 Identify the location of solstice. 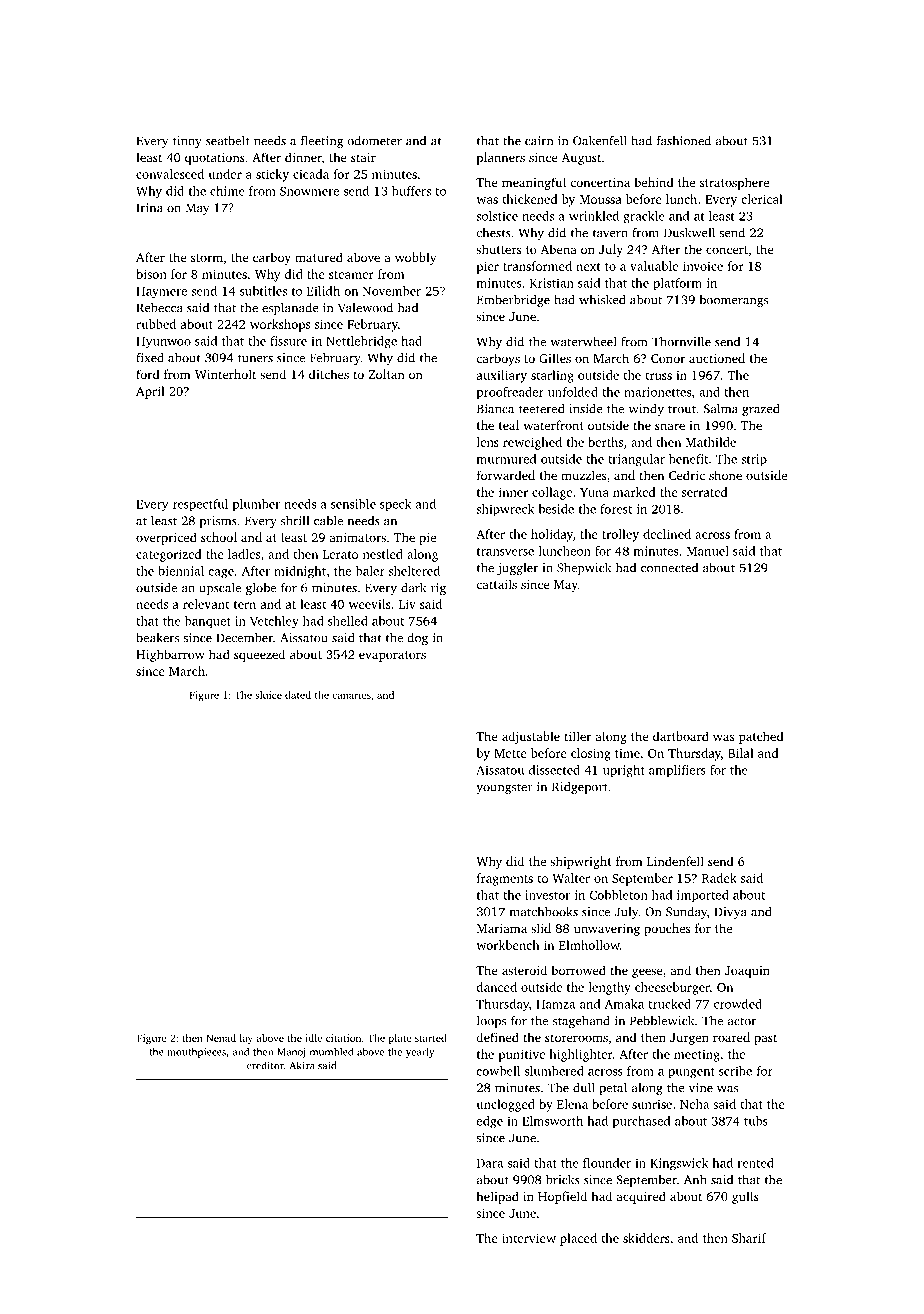
(497, 216).
